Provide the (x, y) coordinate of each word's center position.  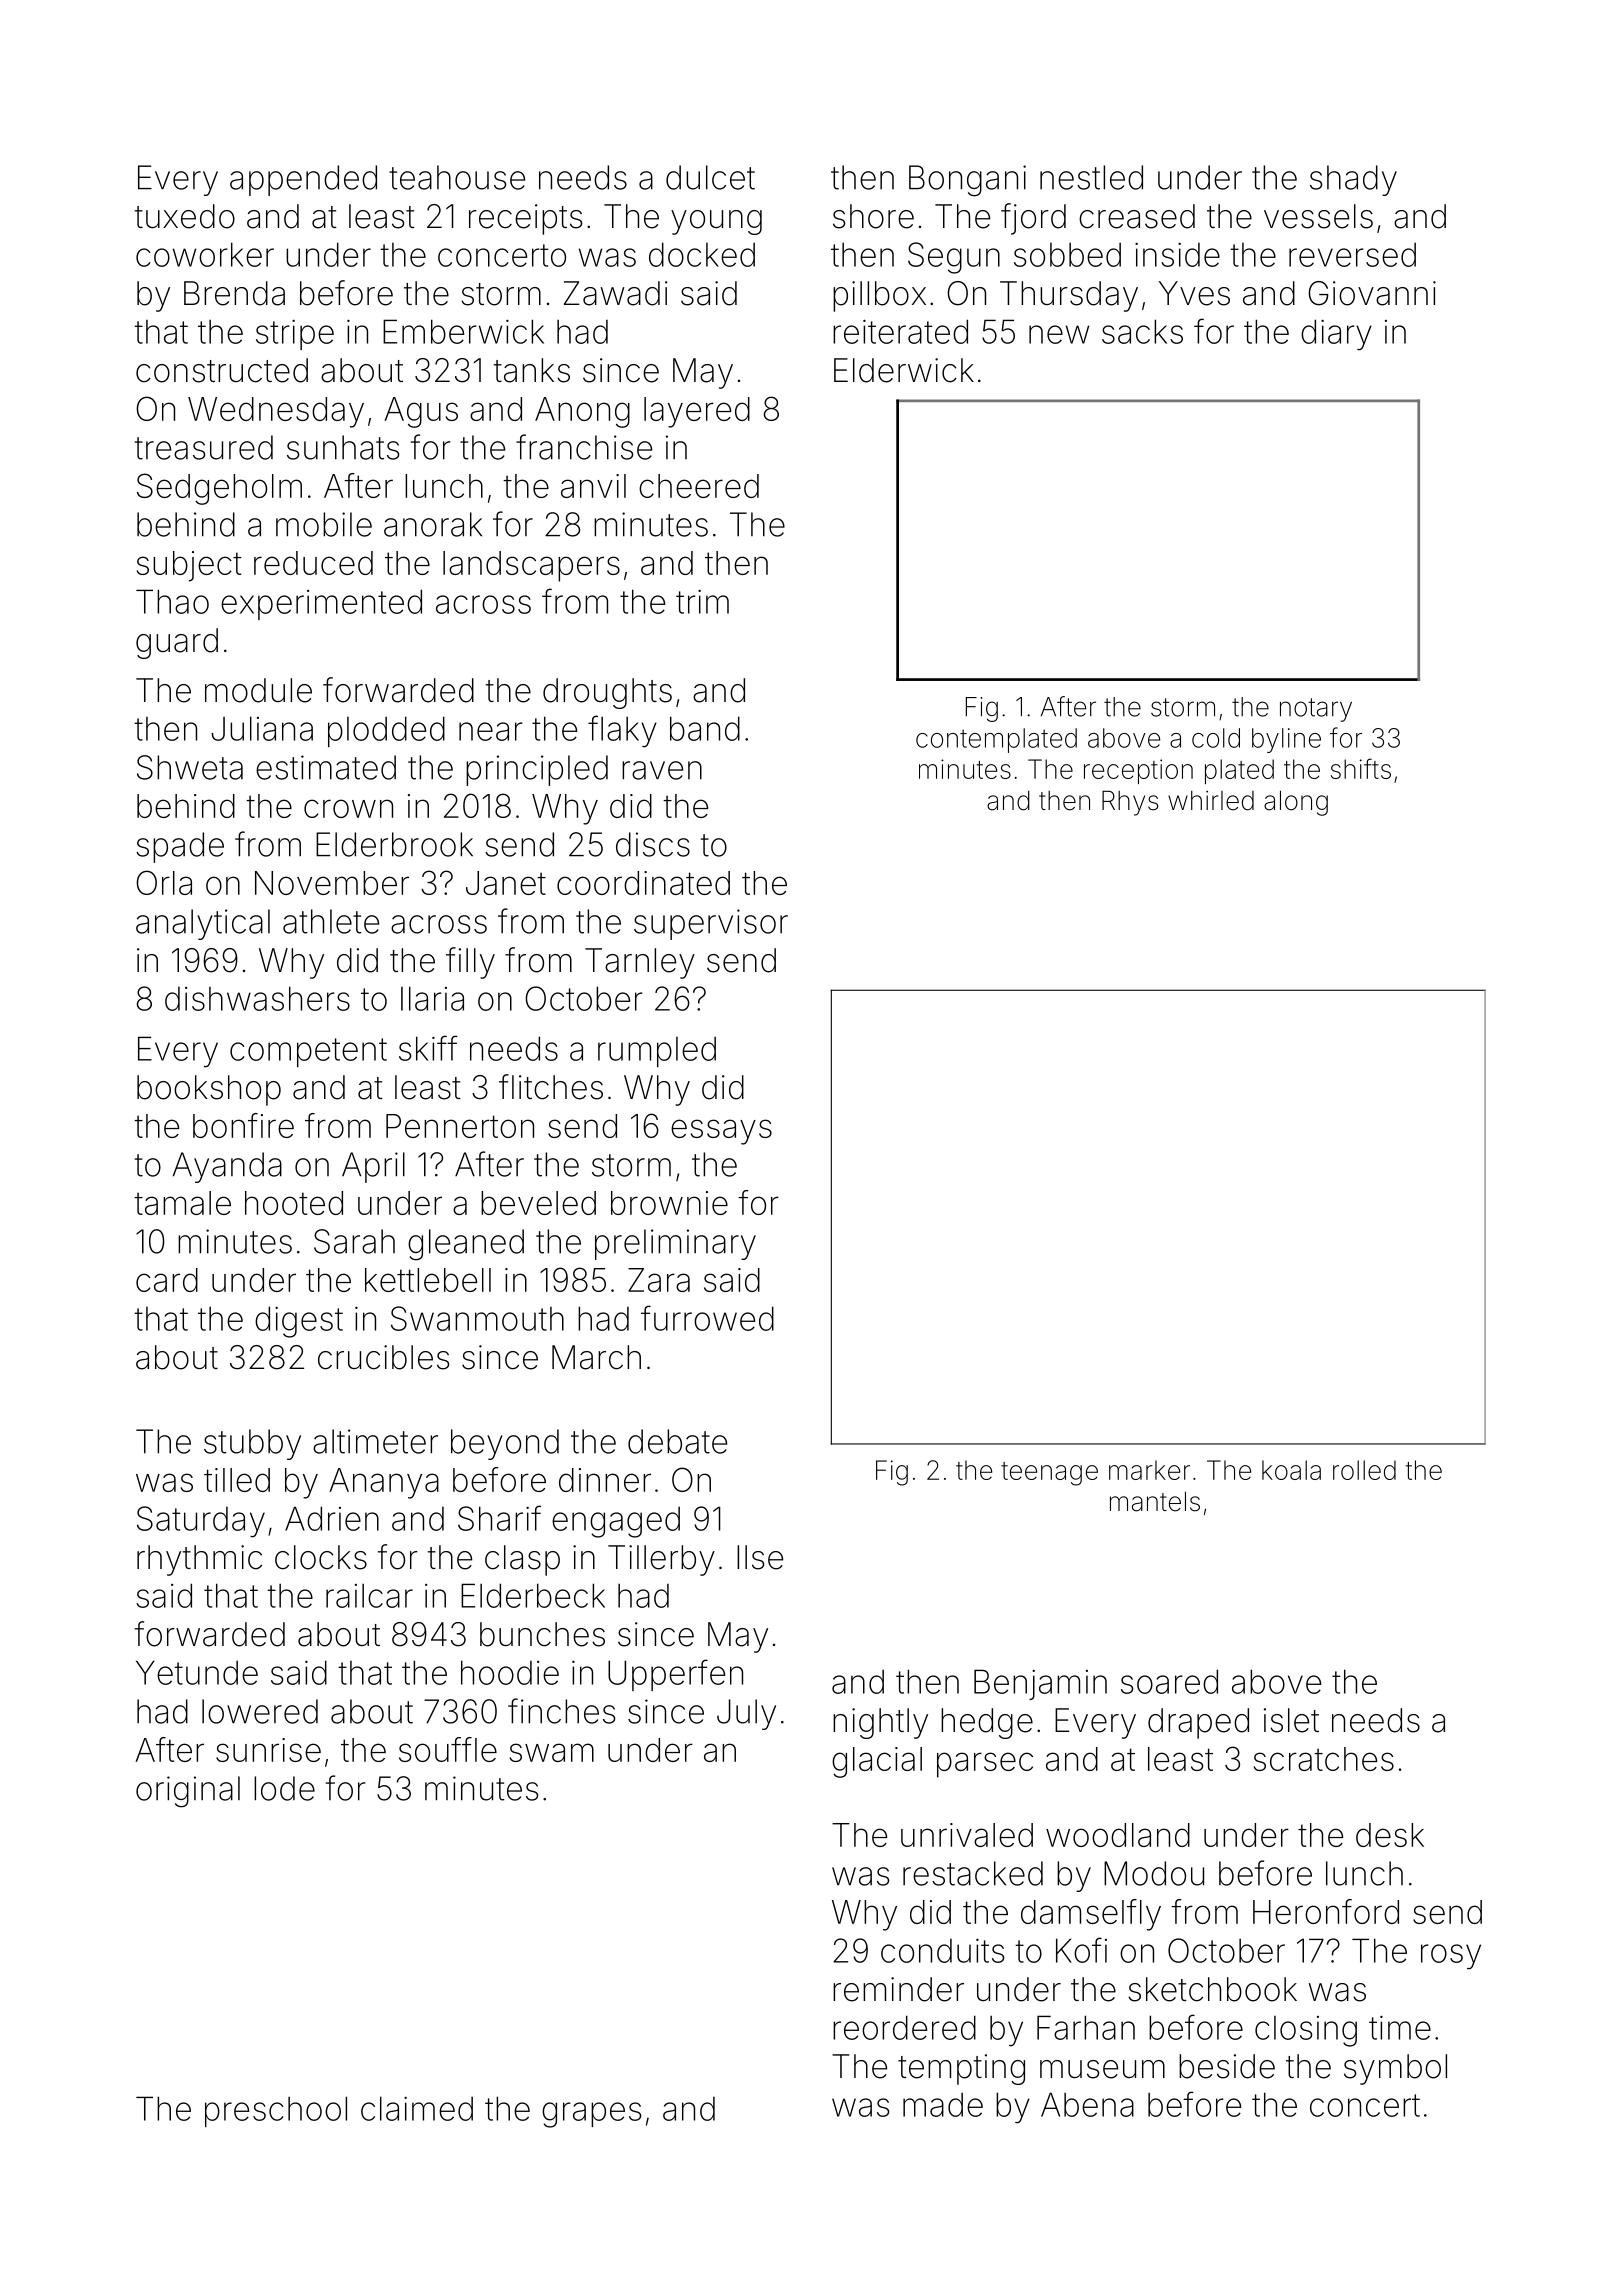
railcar (369, 1596)
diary (1336, 335)
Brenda (234, 293)
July (746, 1714)
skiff (428, 1048)
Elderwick (904, 370)
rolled (1364, 1470)
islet (1291, 1720)
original (188, 1792)
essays (721, 1132)
